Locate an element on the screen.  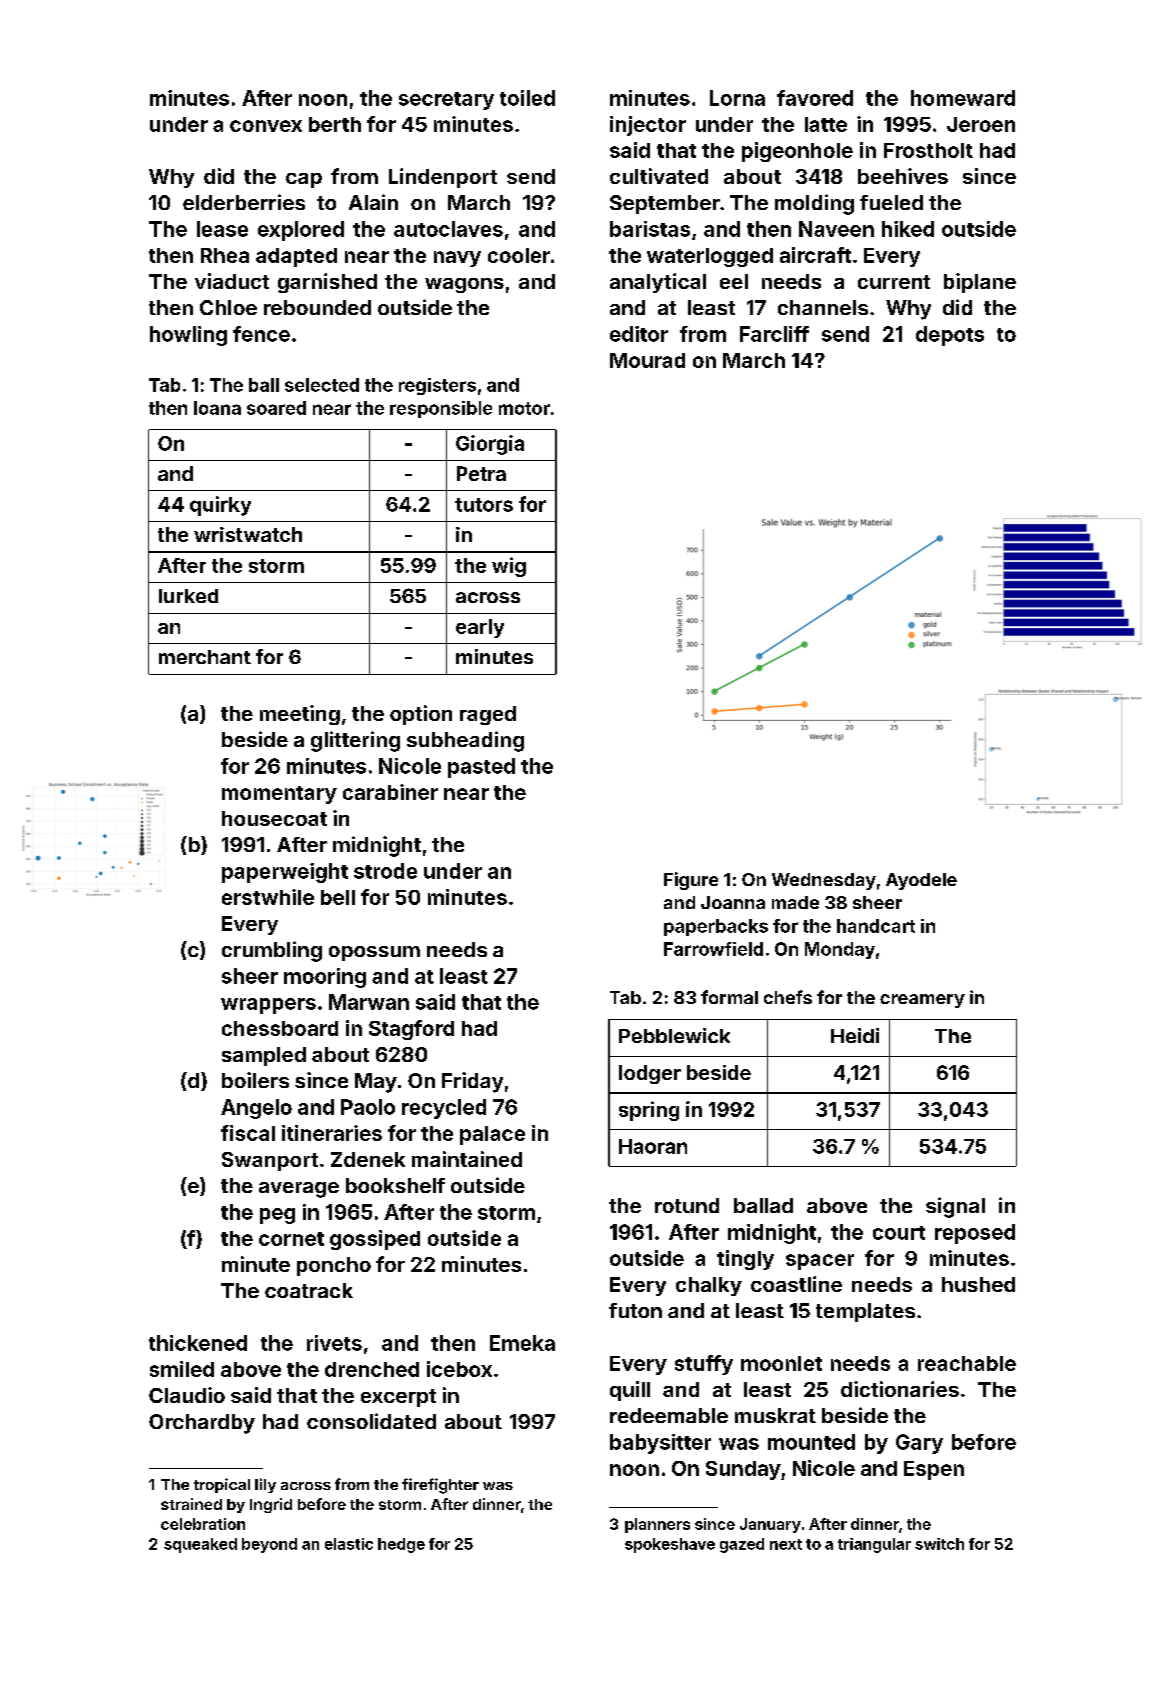
Jeroen is located at coordinates (981, 124).
